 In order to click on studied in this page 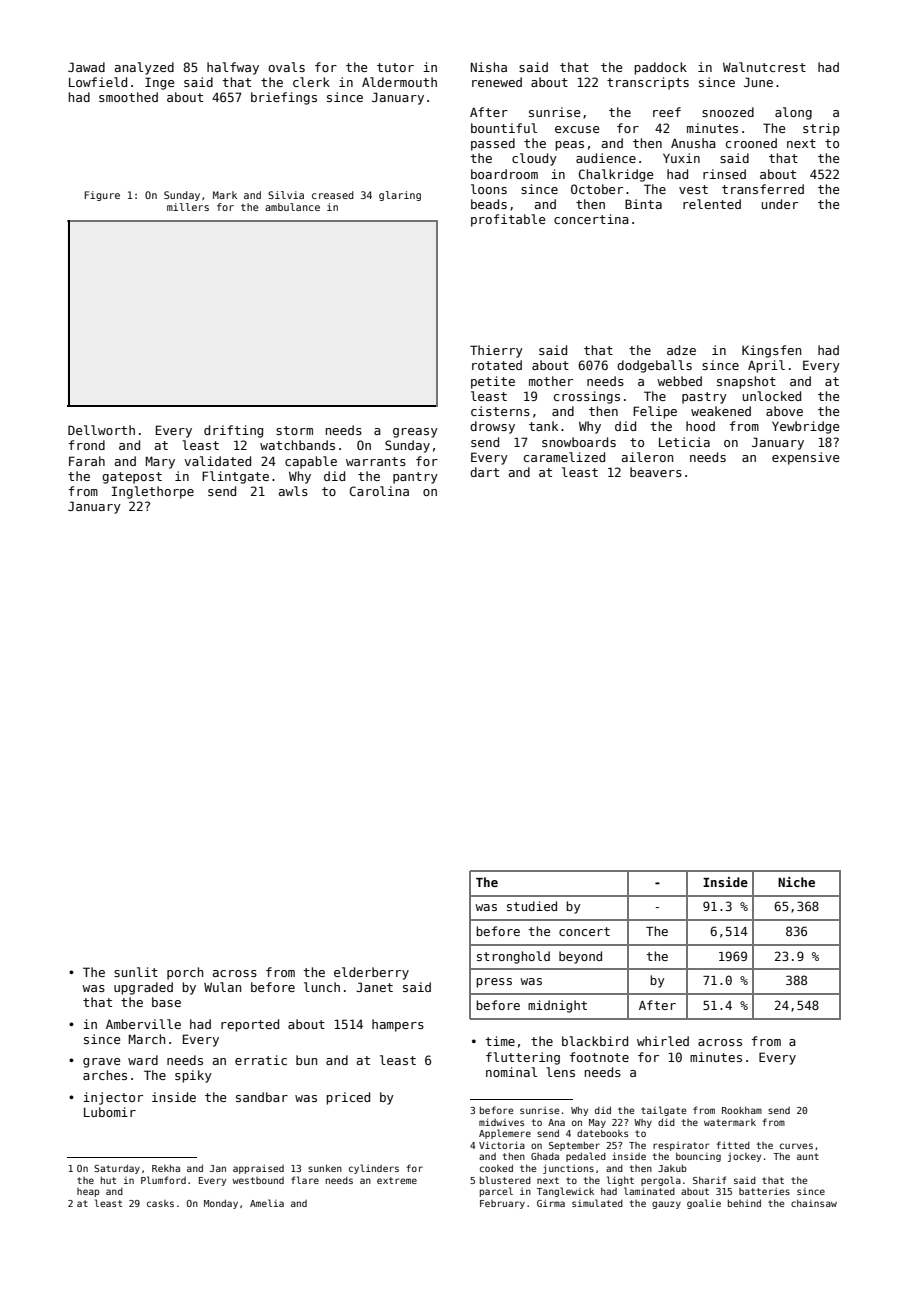, I will do `click(532, 906)`.
